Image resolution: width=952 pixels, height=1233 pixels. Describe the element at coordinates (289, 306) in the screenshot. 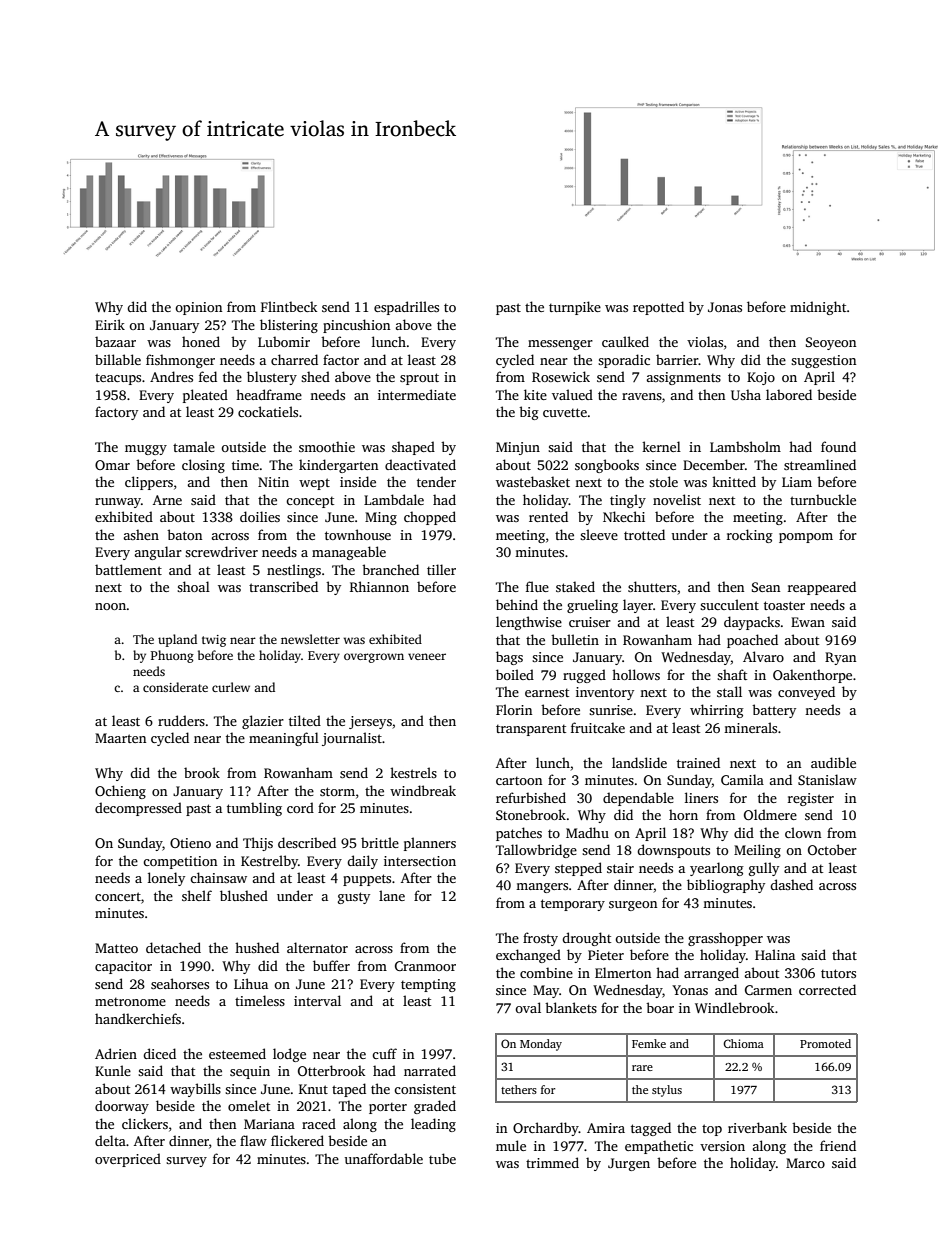

I see `Flintbeck` at that location.
